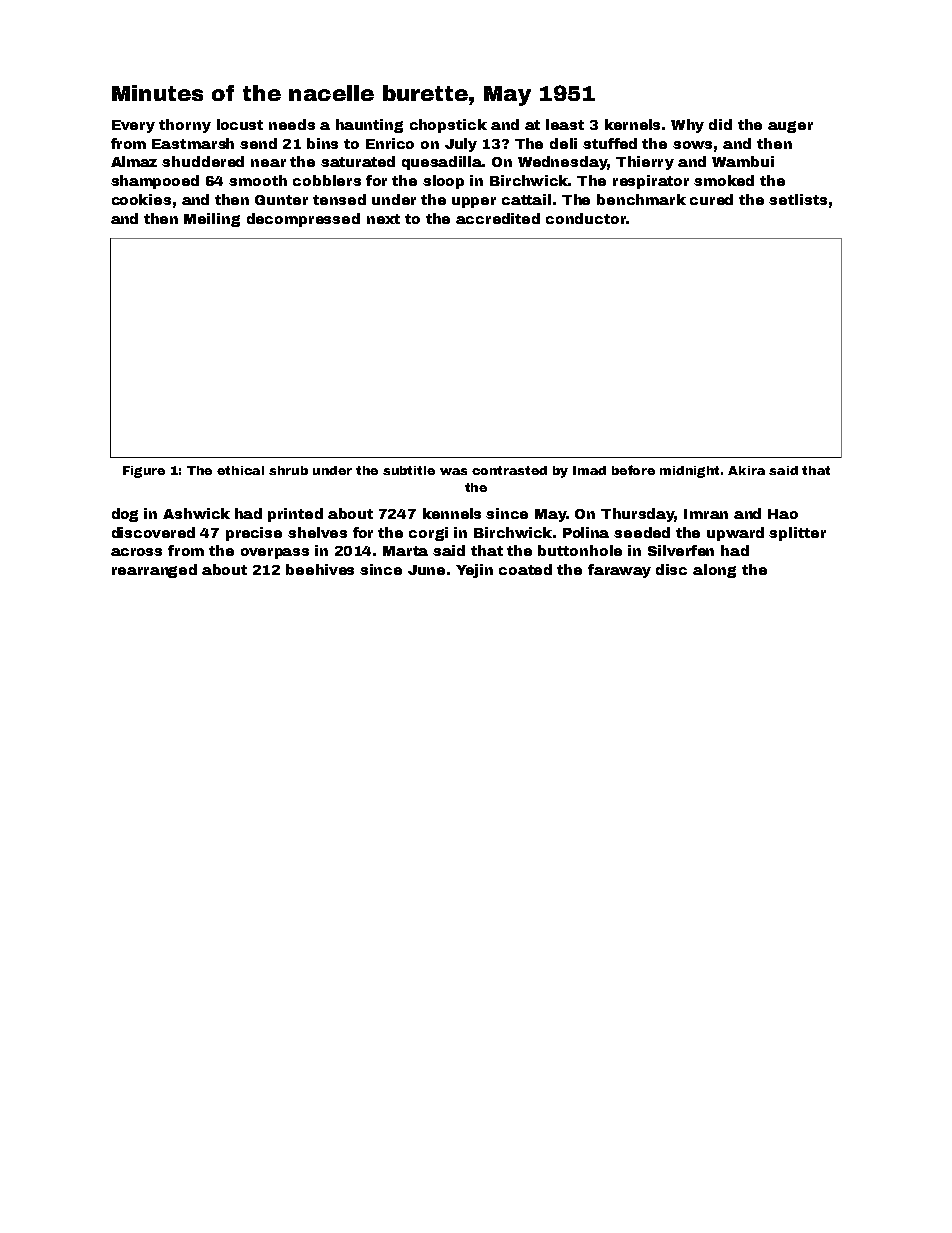 This document has height=1233, width=952. I want to click on subtitle, so click(409, 470).
